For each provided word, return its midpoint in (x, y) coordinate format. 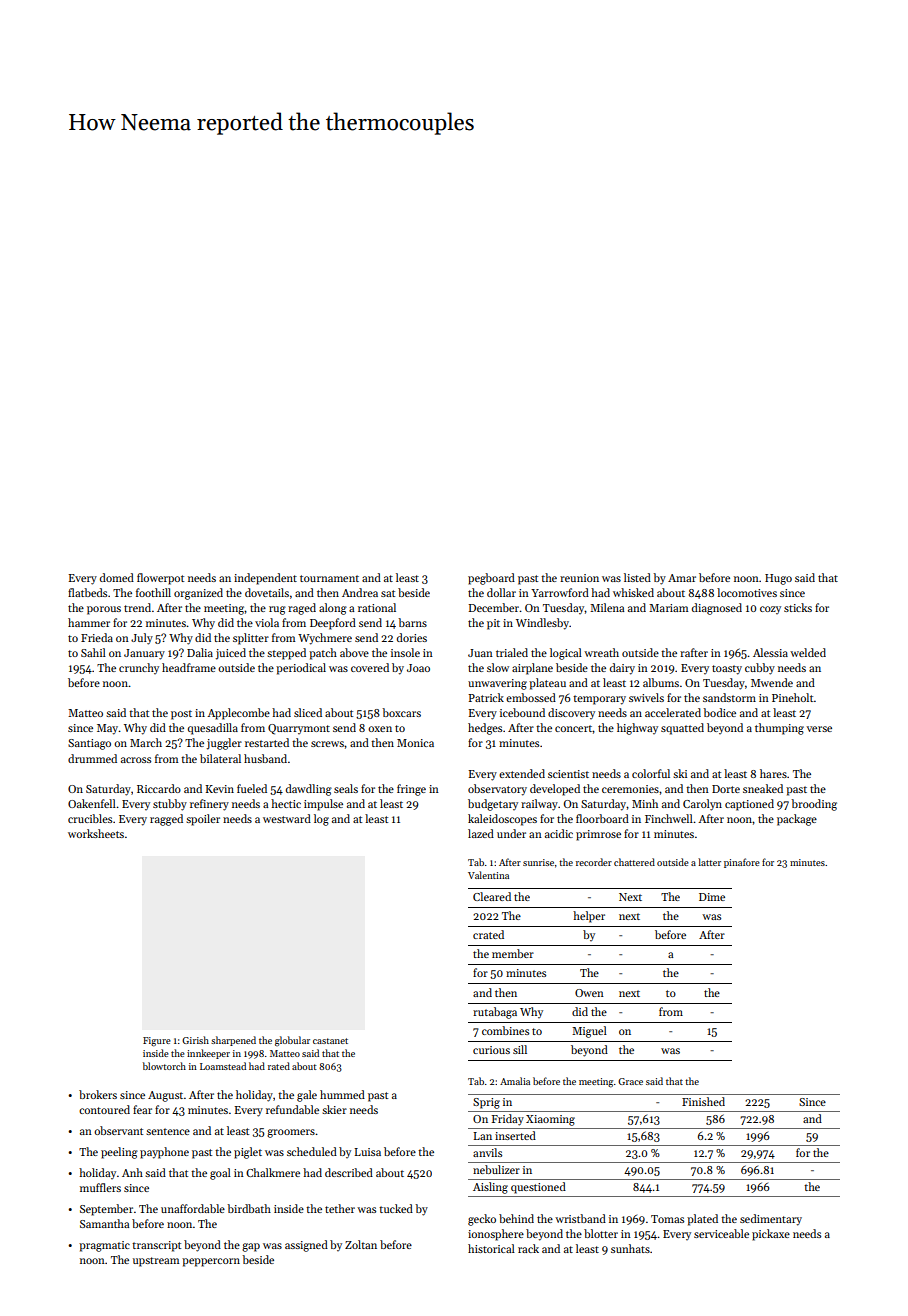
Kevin (219, 789)
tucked (396, 1208)
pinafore (742, 863)
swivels (646, 697)
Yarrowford (560, 592)
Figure (157, 1042)
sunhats (630, 1248)
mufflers (100, 1187)
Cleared (492, 896)
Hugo (778, 579)
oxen (380, 729)
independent (265, 579)
